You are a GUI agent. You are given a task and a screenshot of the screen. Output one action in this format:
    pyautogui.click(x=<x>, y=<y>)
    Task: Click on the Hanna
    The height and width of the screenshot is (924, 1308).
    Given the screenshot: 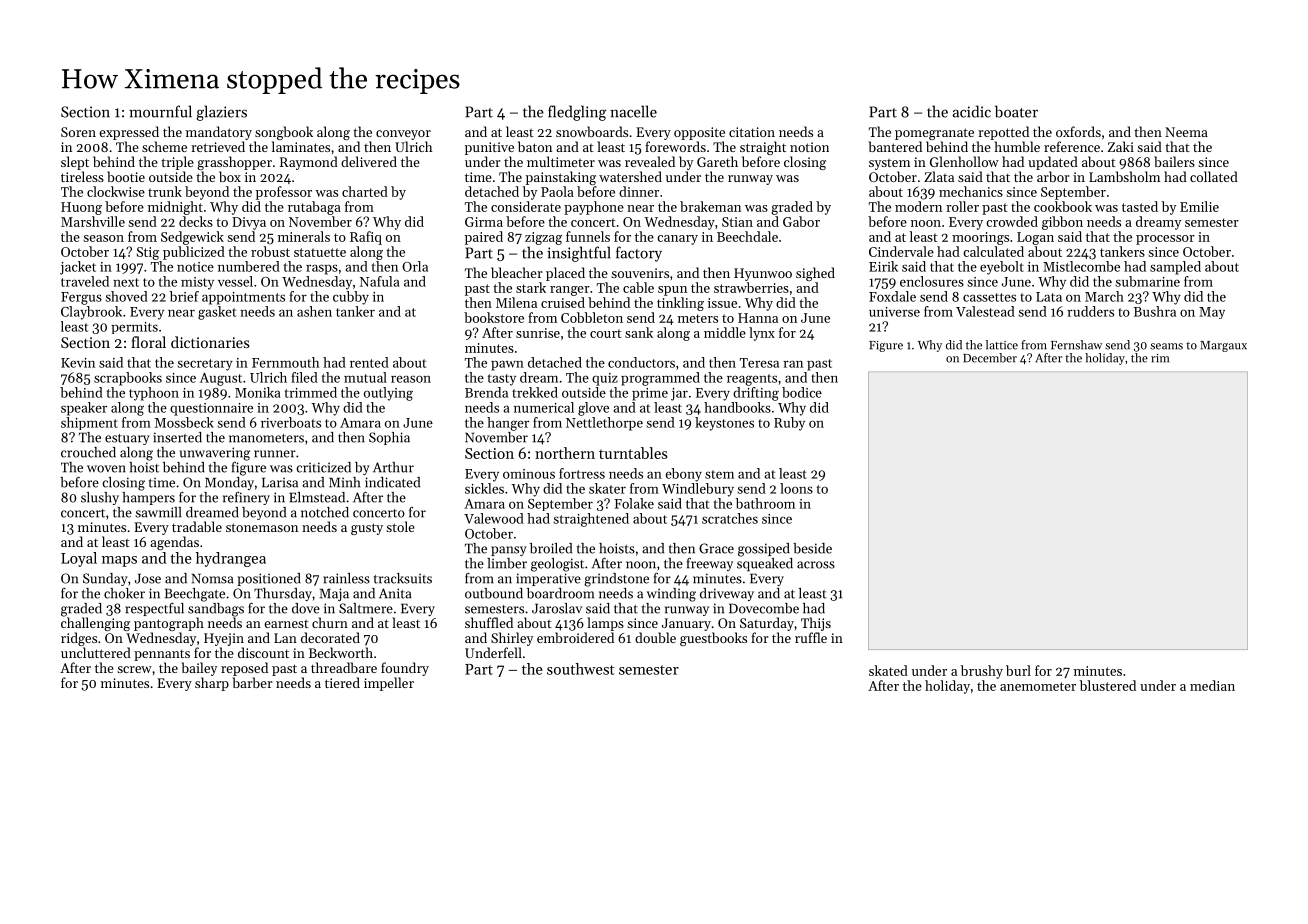 What is the action you would take?
    pyautogui.click(x=758, y=318)
